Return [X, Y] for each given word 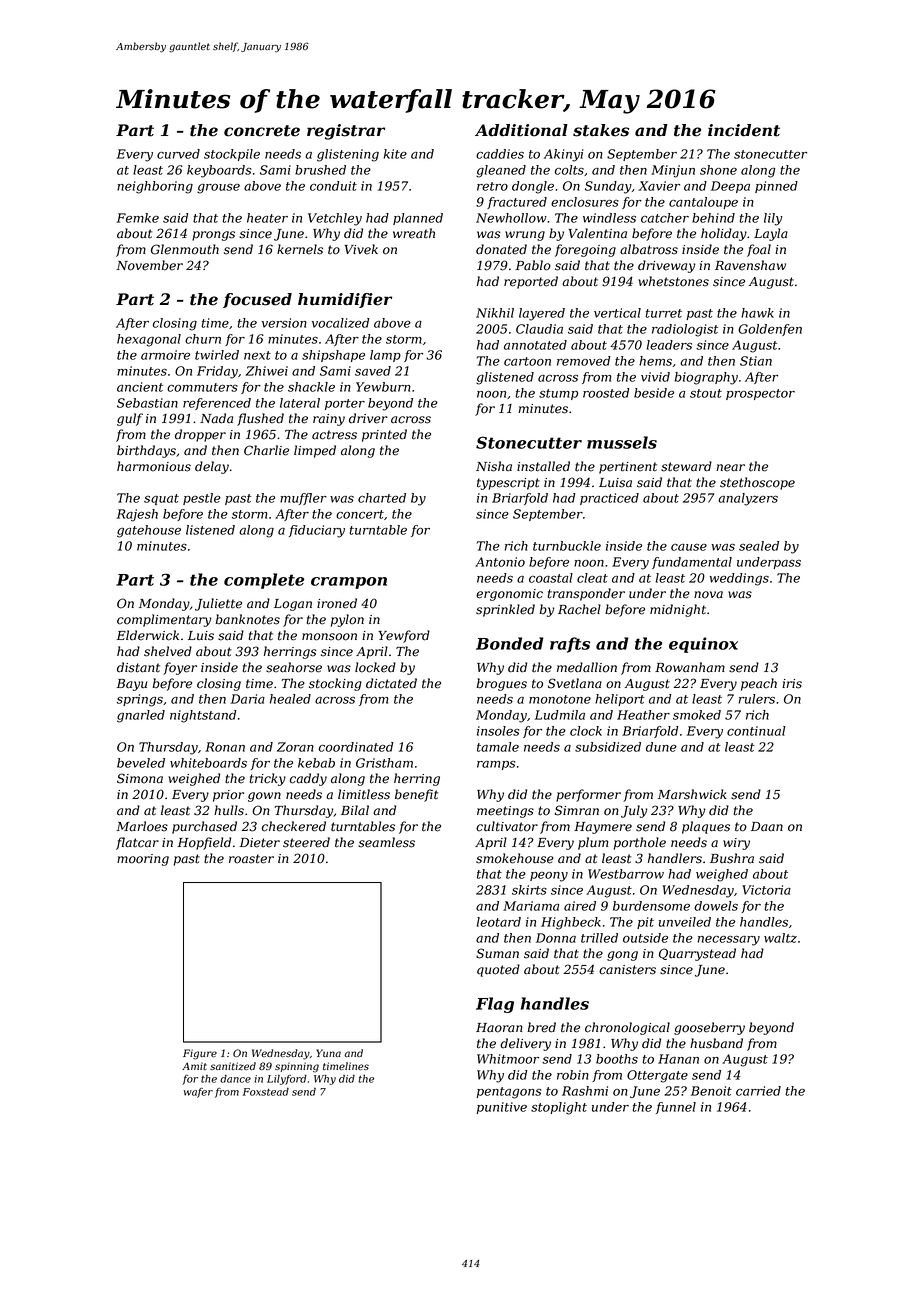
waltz [780, 938]
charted [382, 498]
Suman [497, 953]
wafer [198, 1093]
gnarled [141, 716]
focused [257, 300]
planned [418, 219]
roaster [251, 859]
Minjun [673, 171]
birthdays [146, 451]
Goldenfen [770, 330]
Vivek [361, 249]
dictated [391, 683]
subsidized [608, 747]
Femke [138, 218]
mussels [622, 442]
